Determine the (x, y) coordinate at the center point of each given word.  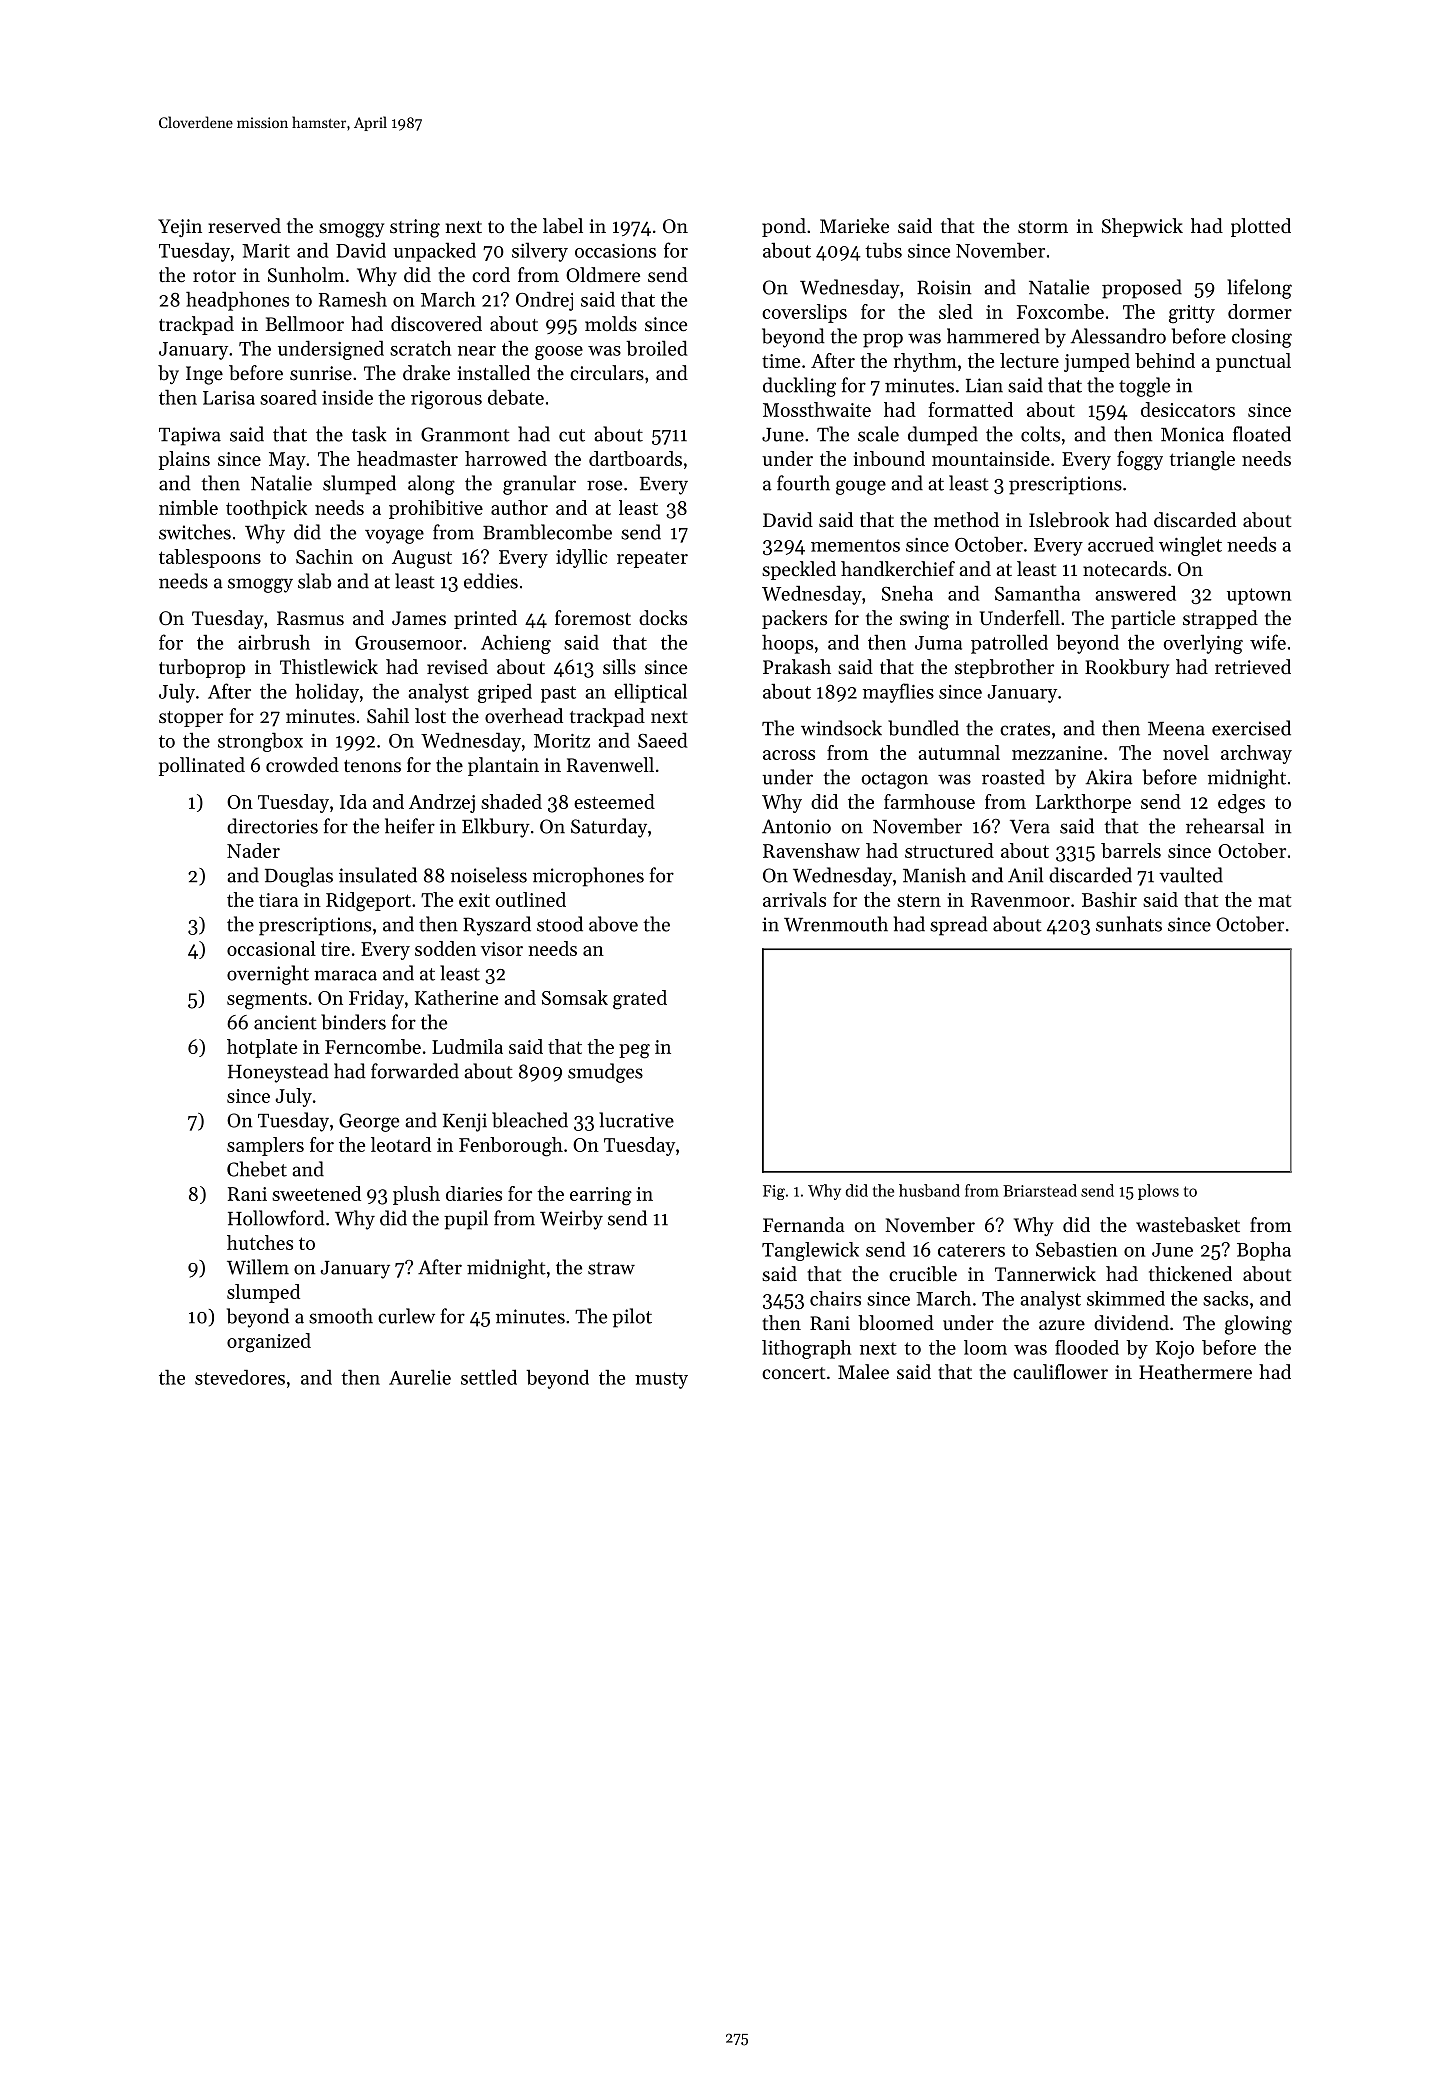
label (563, 226)
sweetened (316, 1193)
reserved (244, 226)
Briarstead (1040, 1190)
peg (634, 1051)
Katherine (456, 997)
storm (1043, 227)
